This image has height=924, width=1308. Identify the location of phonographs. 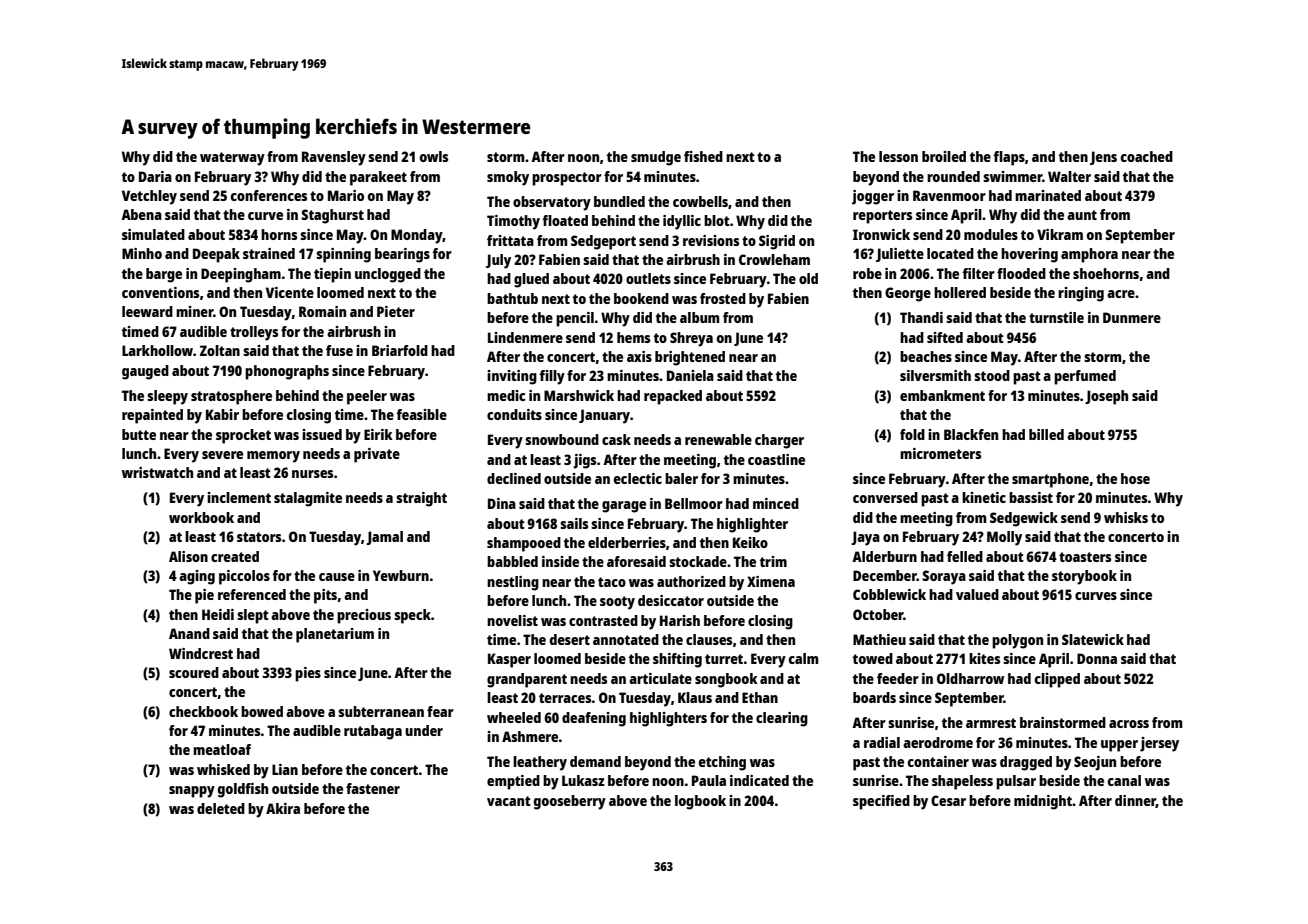
(287, 372).
